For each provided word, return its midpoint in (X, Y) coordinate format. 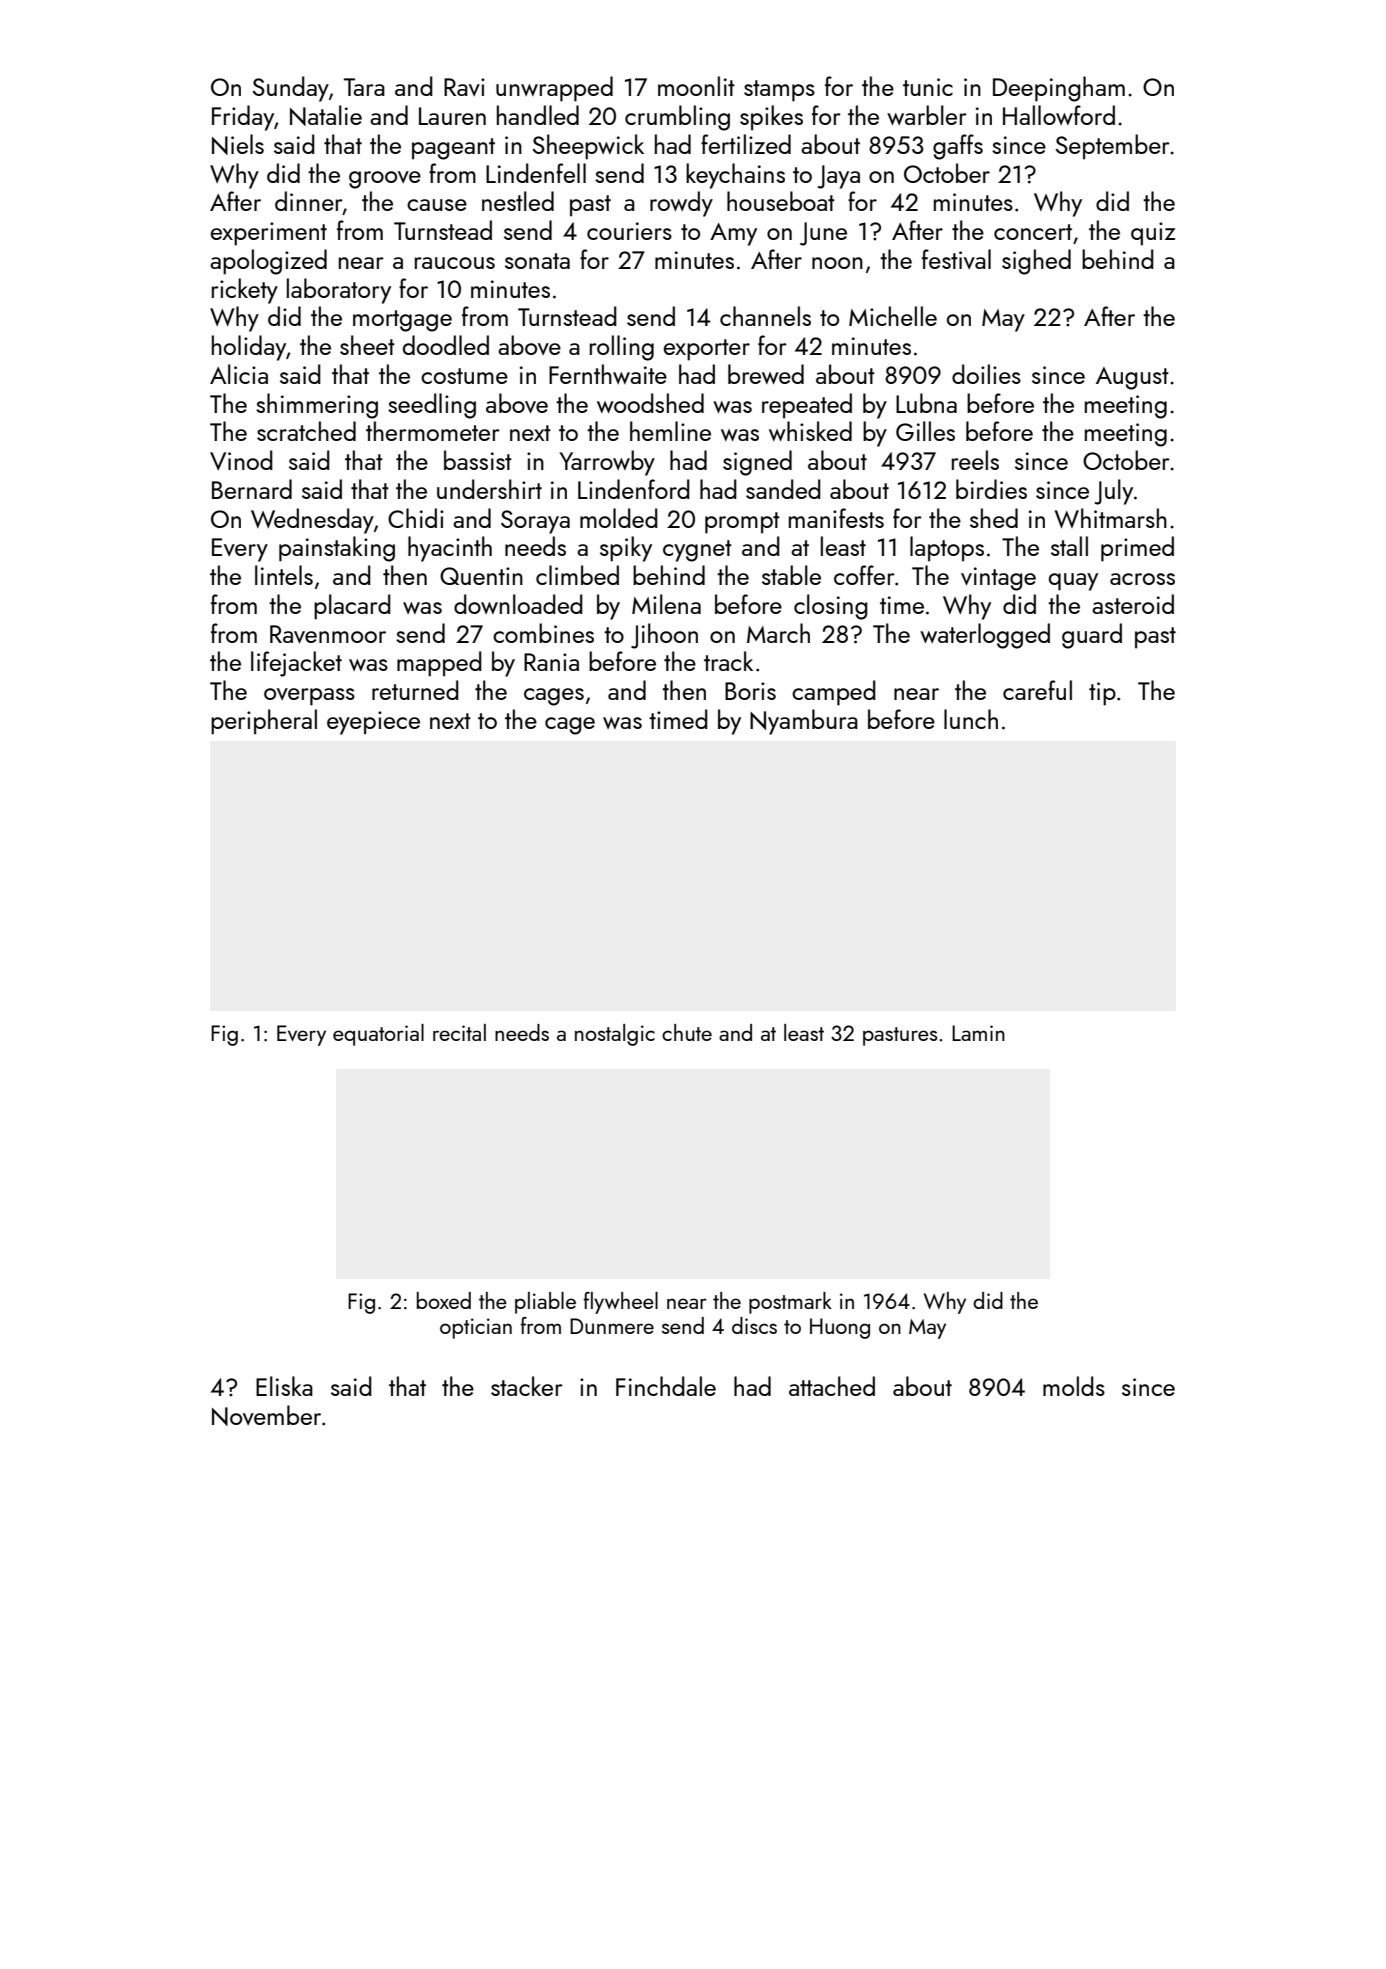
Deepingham (1059, 89)
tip (1102, 694)
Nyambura (804, 722)
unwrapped (554, 89)
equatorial (378, 1035)
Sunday (291, 89)
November (266, 1415)
